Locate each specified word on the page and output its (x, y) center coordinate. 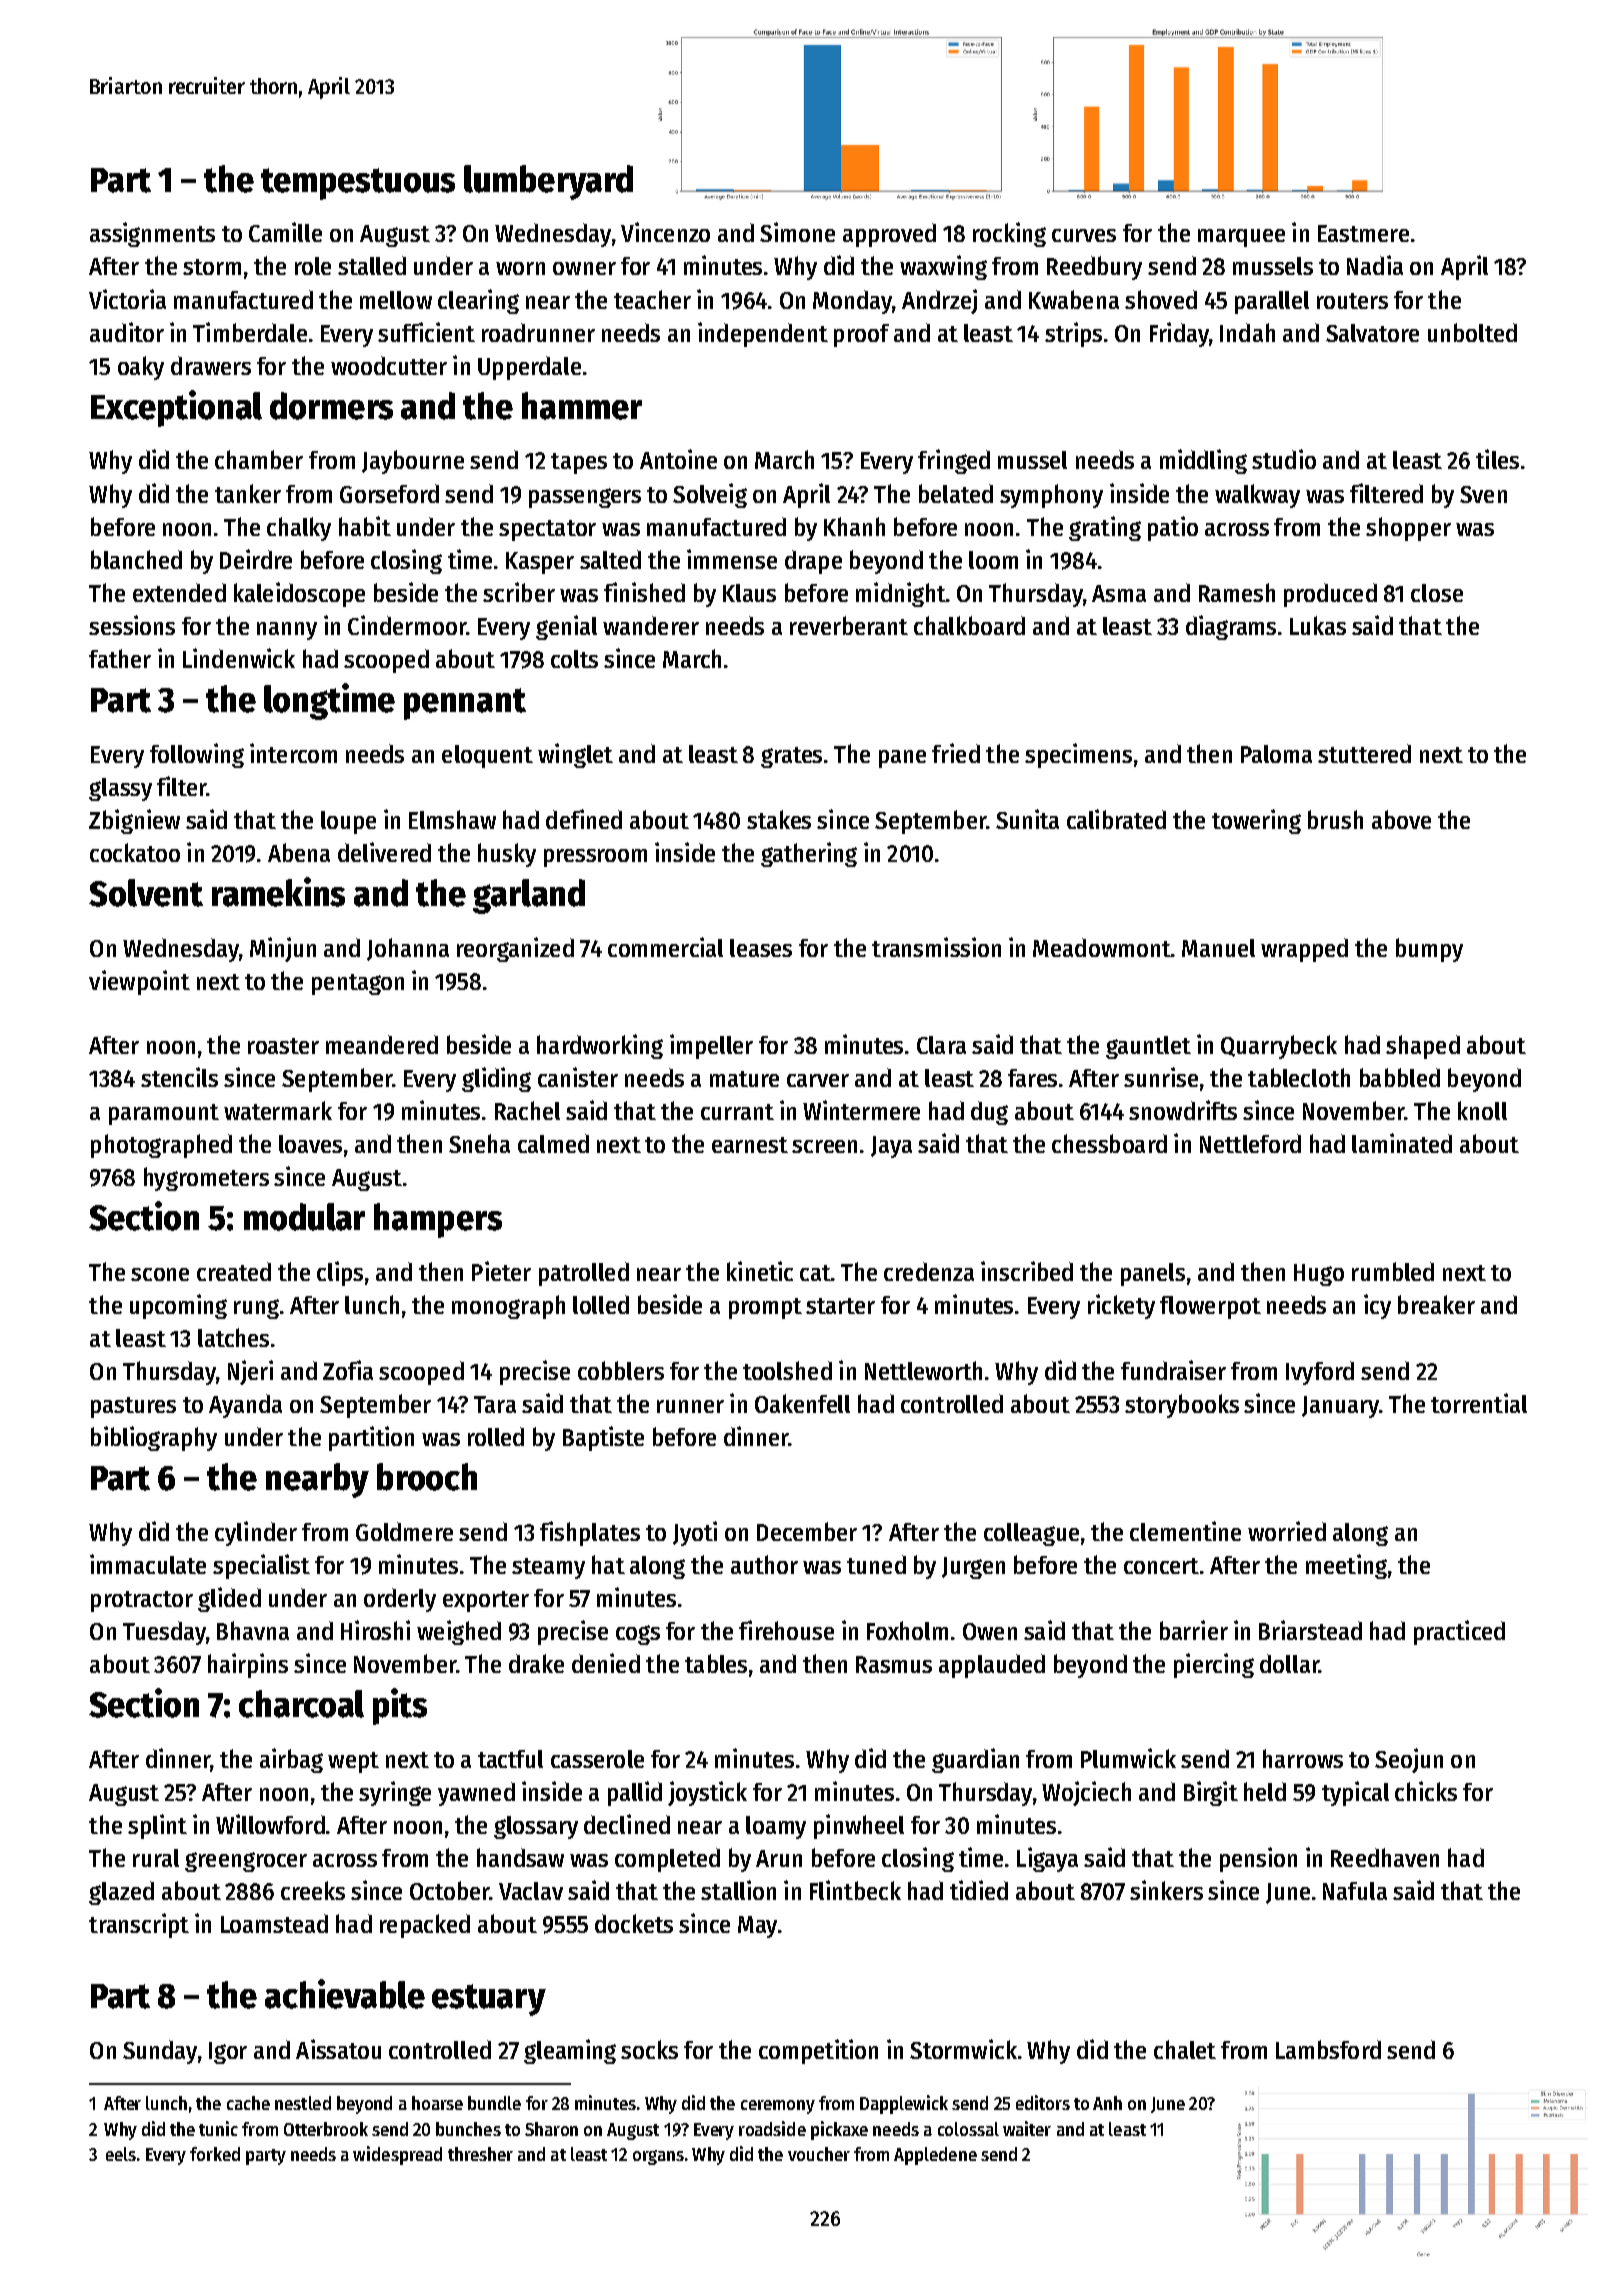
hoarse (437, 2103)
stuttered (1364, 753)
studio (1284, 459)
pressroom (595, 858)
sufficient (426, 332)
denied (606, 1663)
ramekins (278, 892)
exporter (486, 1601)
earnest (750, 1145)
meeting (1346, 1566)
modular (304, 1217)
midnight (901, 594)
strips (1073, 334)
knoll (1482, 1110)
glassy (120, 789)
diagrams (1231, 627)
